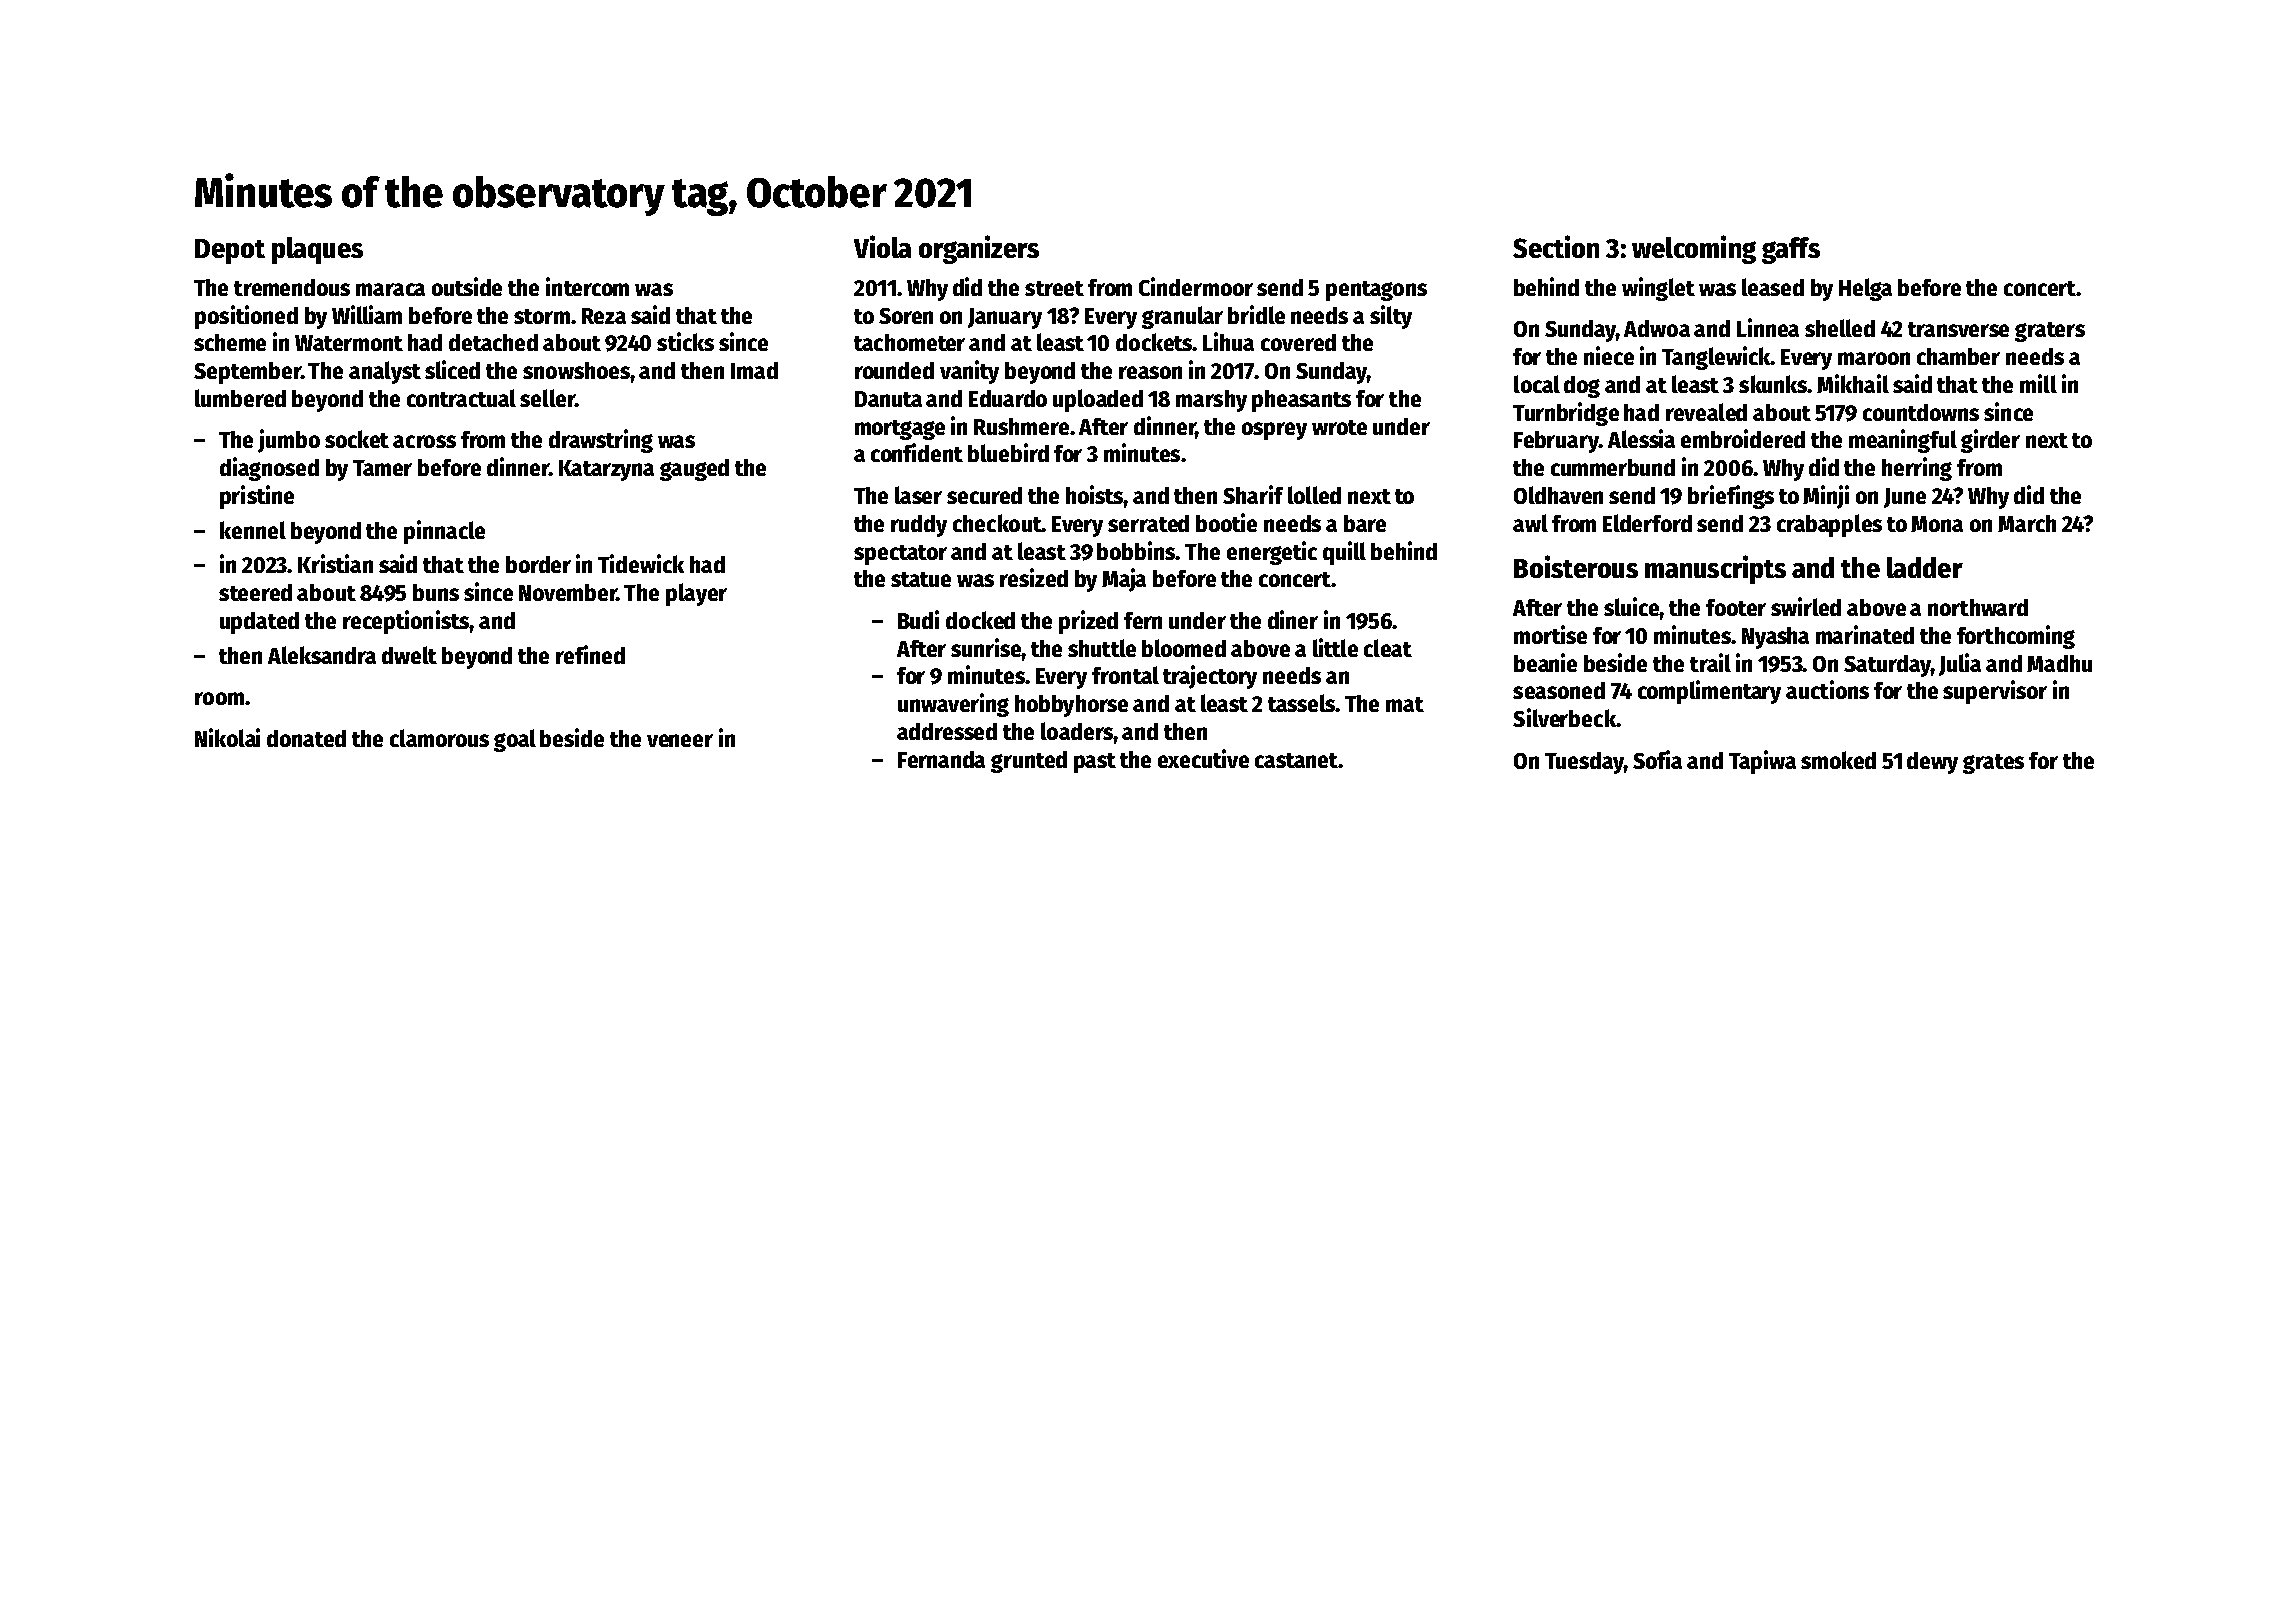  Describe the element at coordinates (1995, 692) in the document. I see `supervisor` at that location.
